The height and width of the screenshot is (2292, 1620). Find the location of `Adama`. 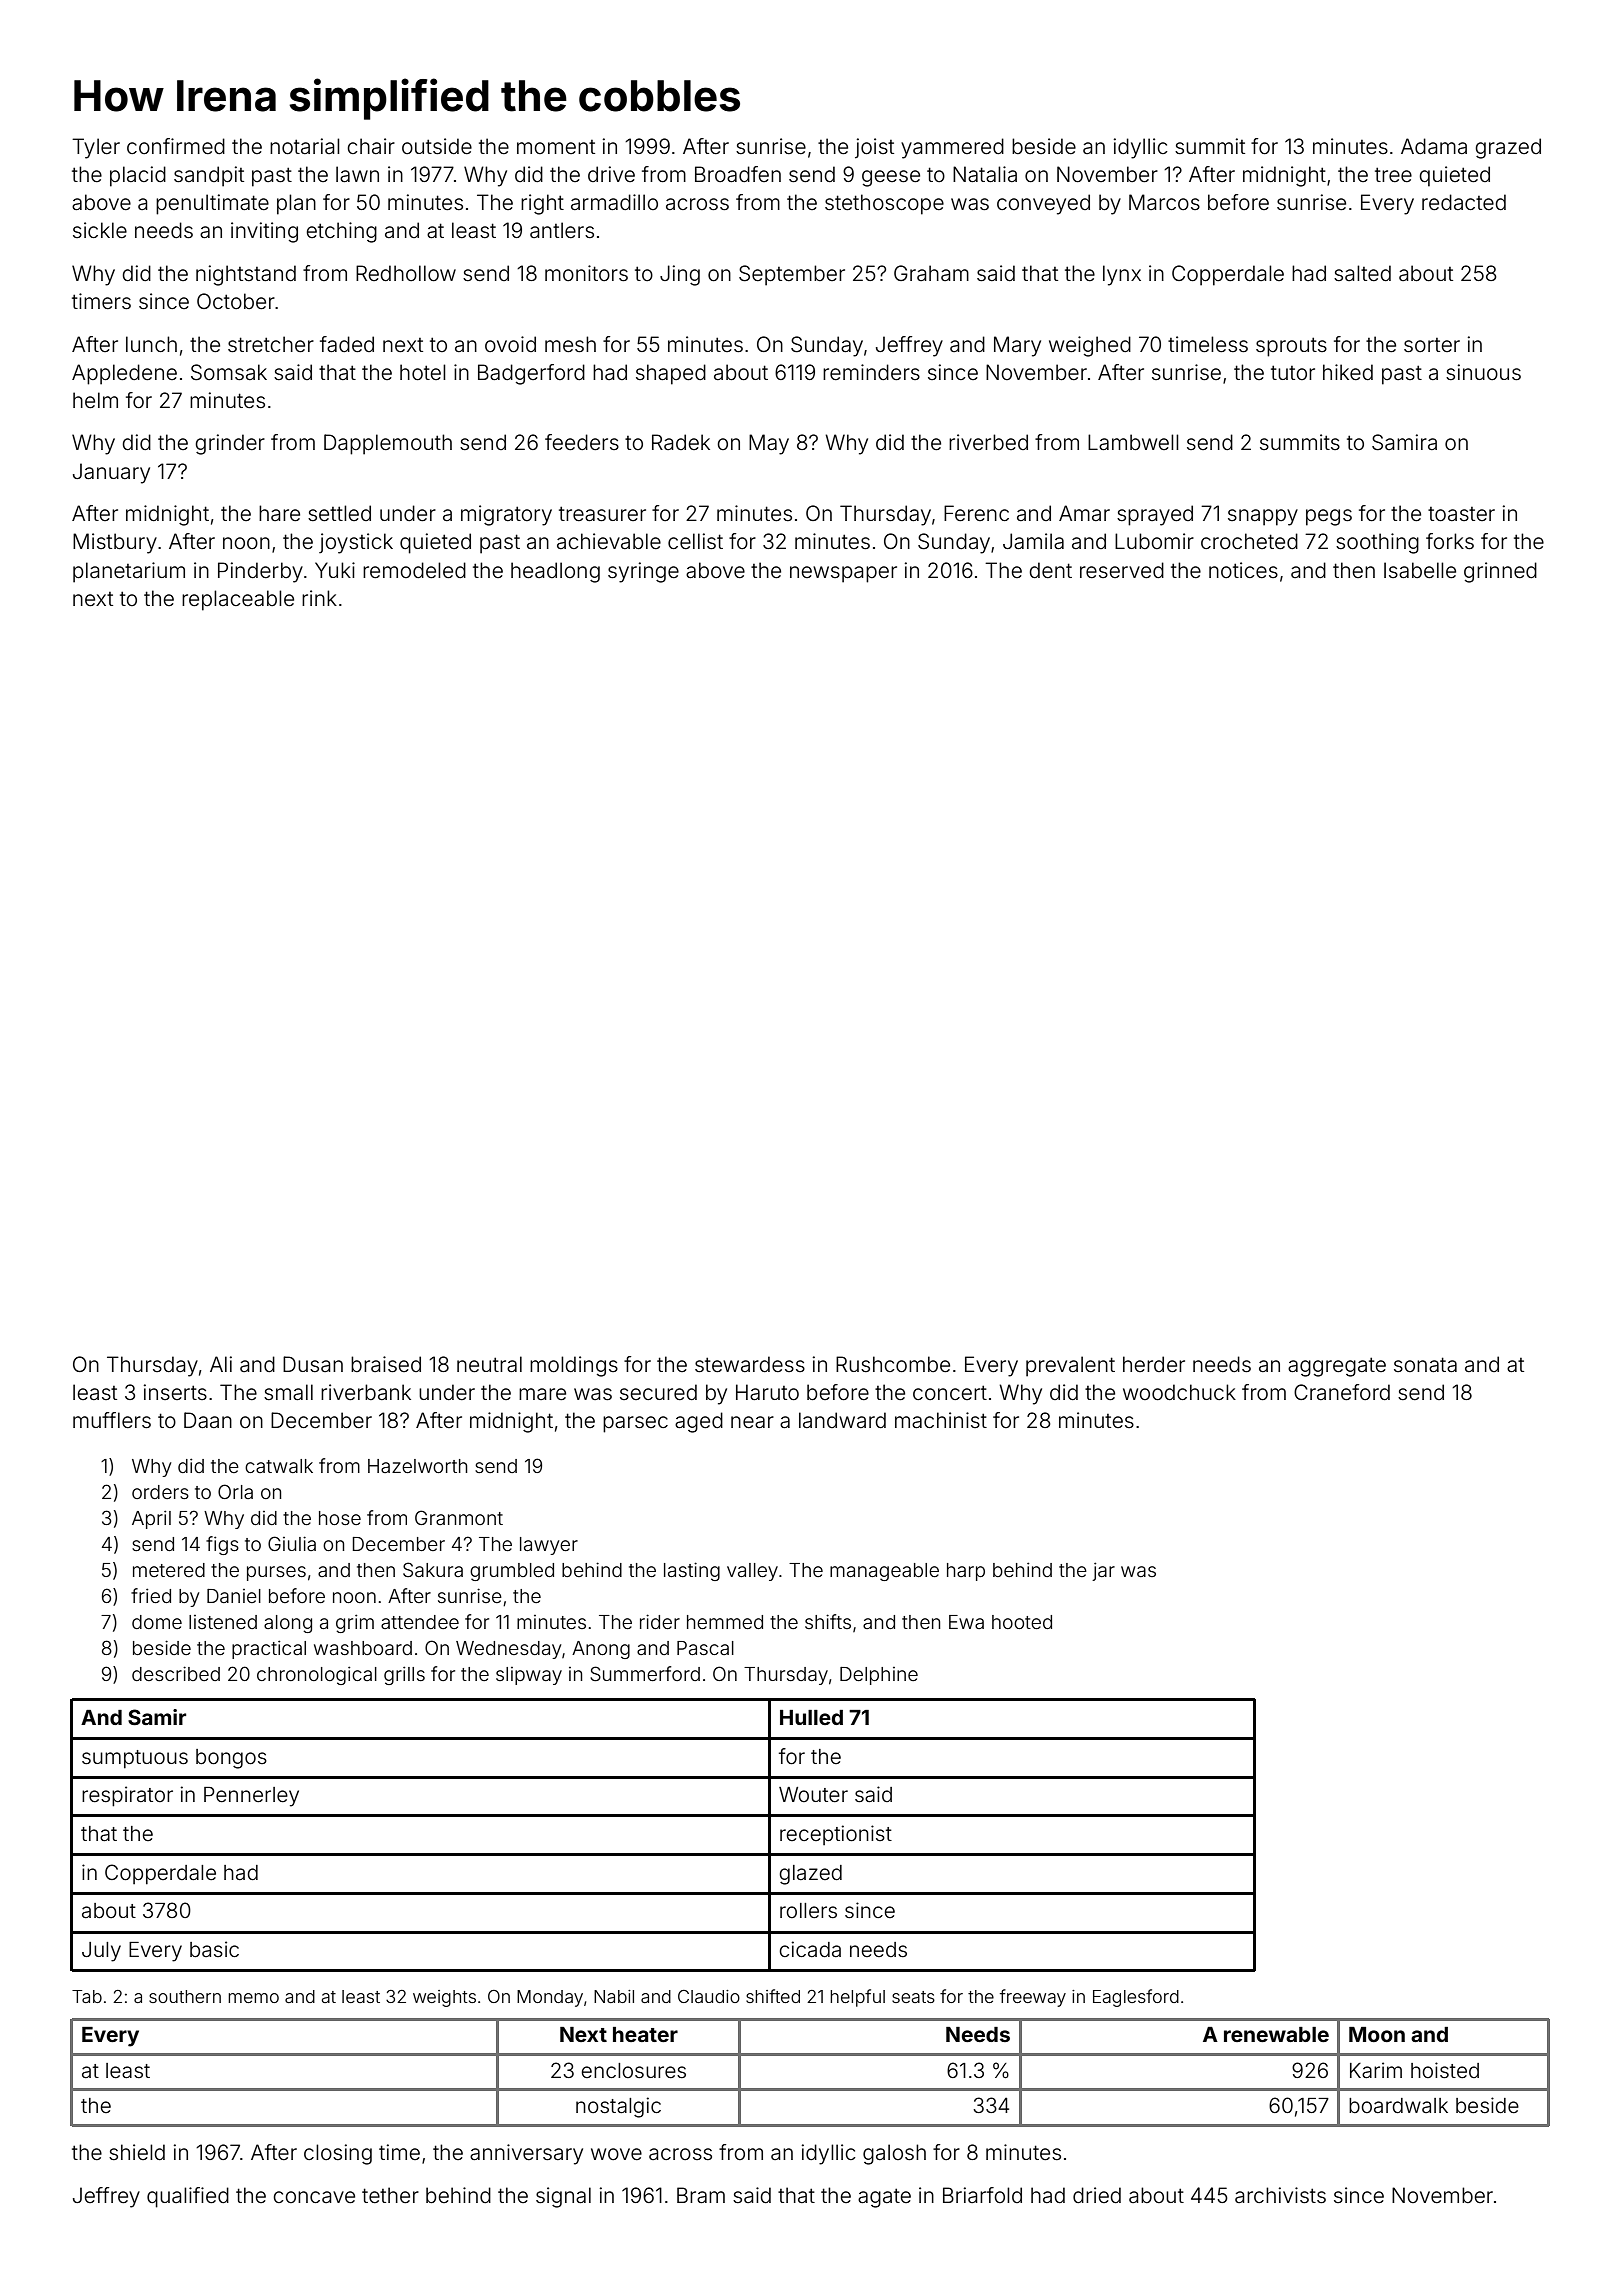

Adama is located at coordinates (1434, 146).
